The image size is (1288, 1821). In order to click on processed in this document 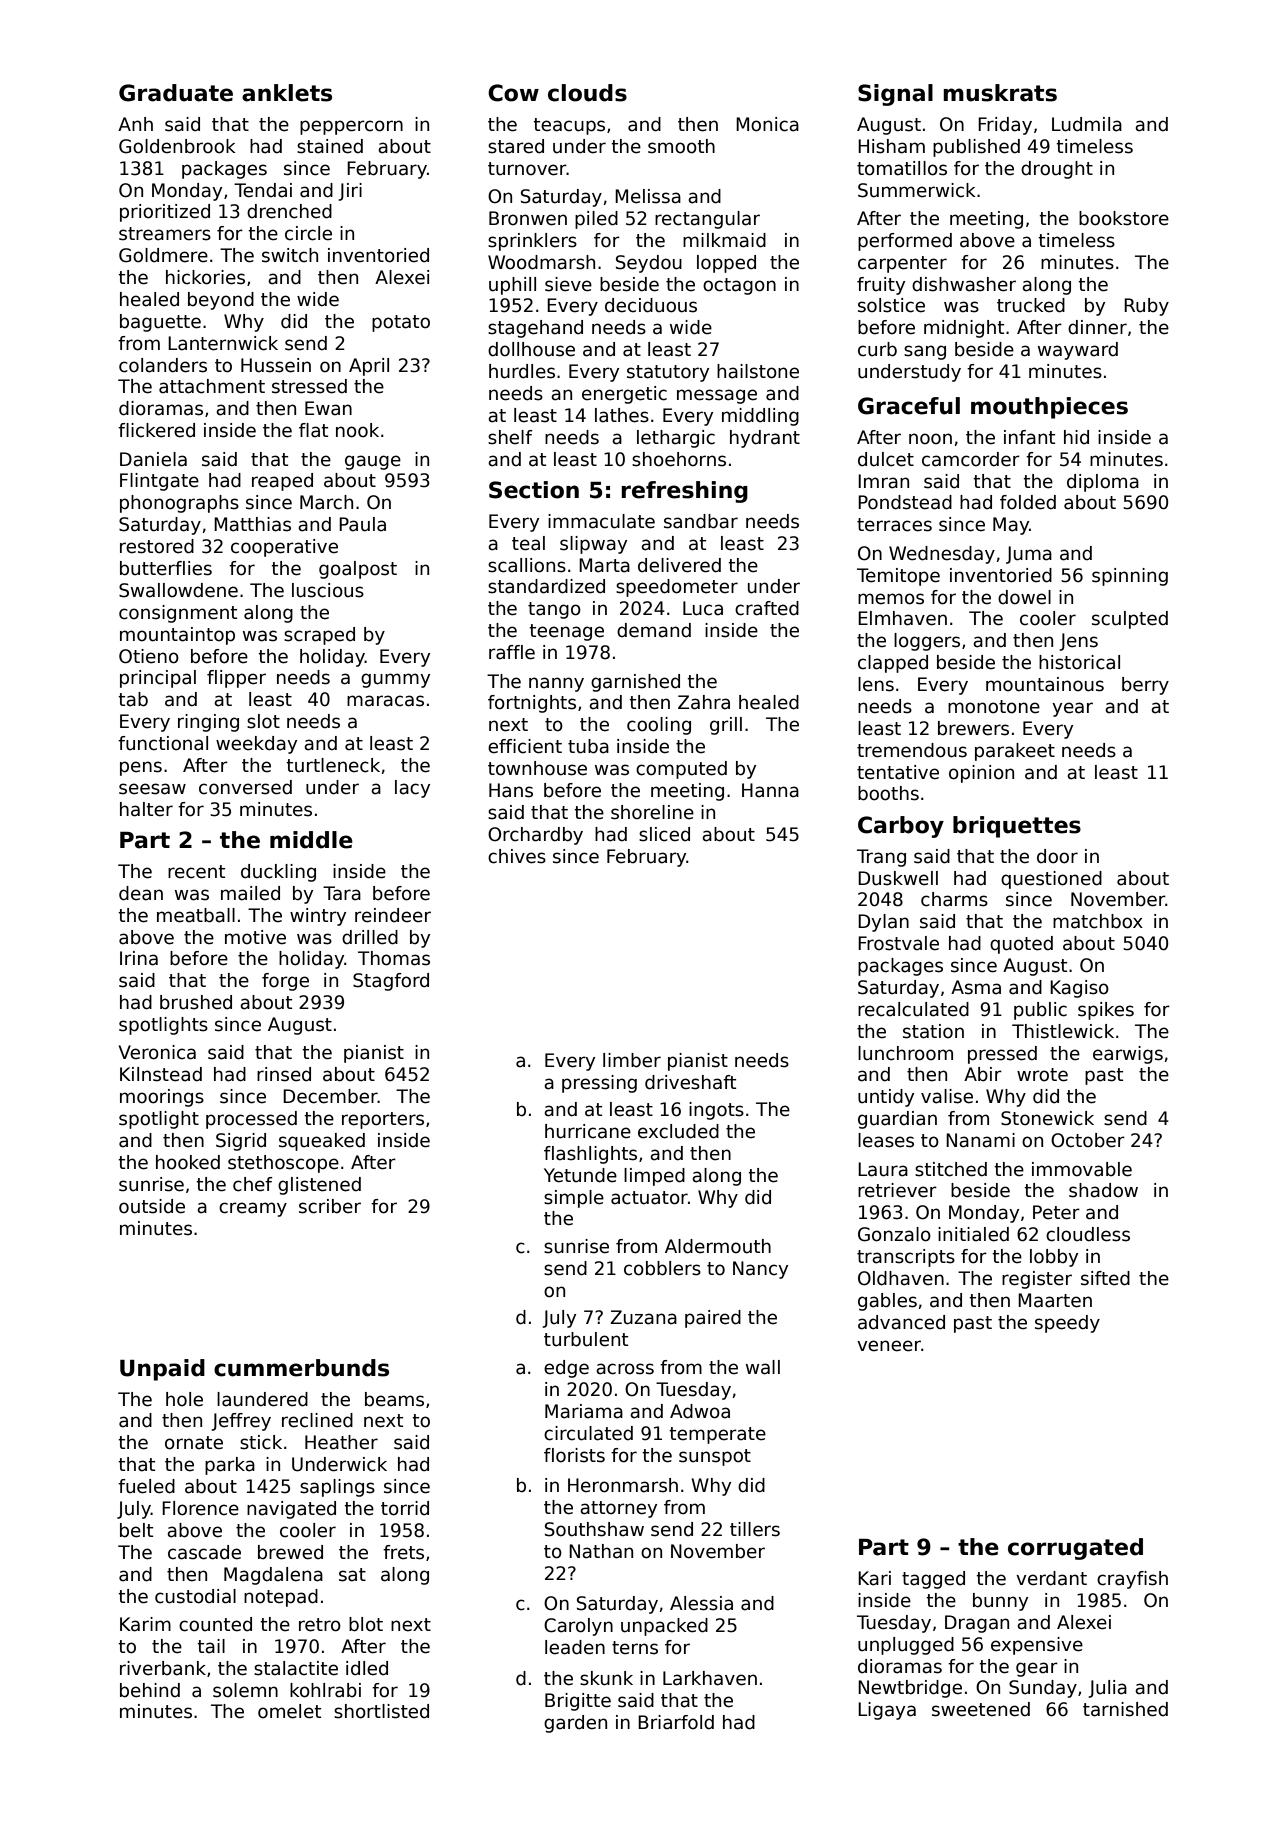, I will do `click(251, 1120)`.
